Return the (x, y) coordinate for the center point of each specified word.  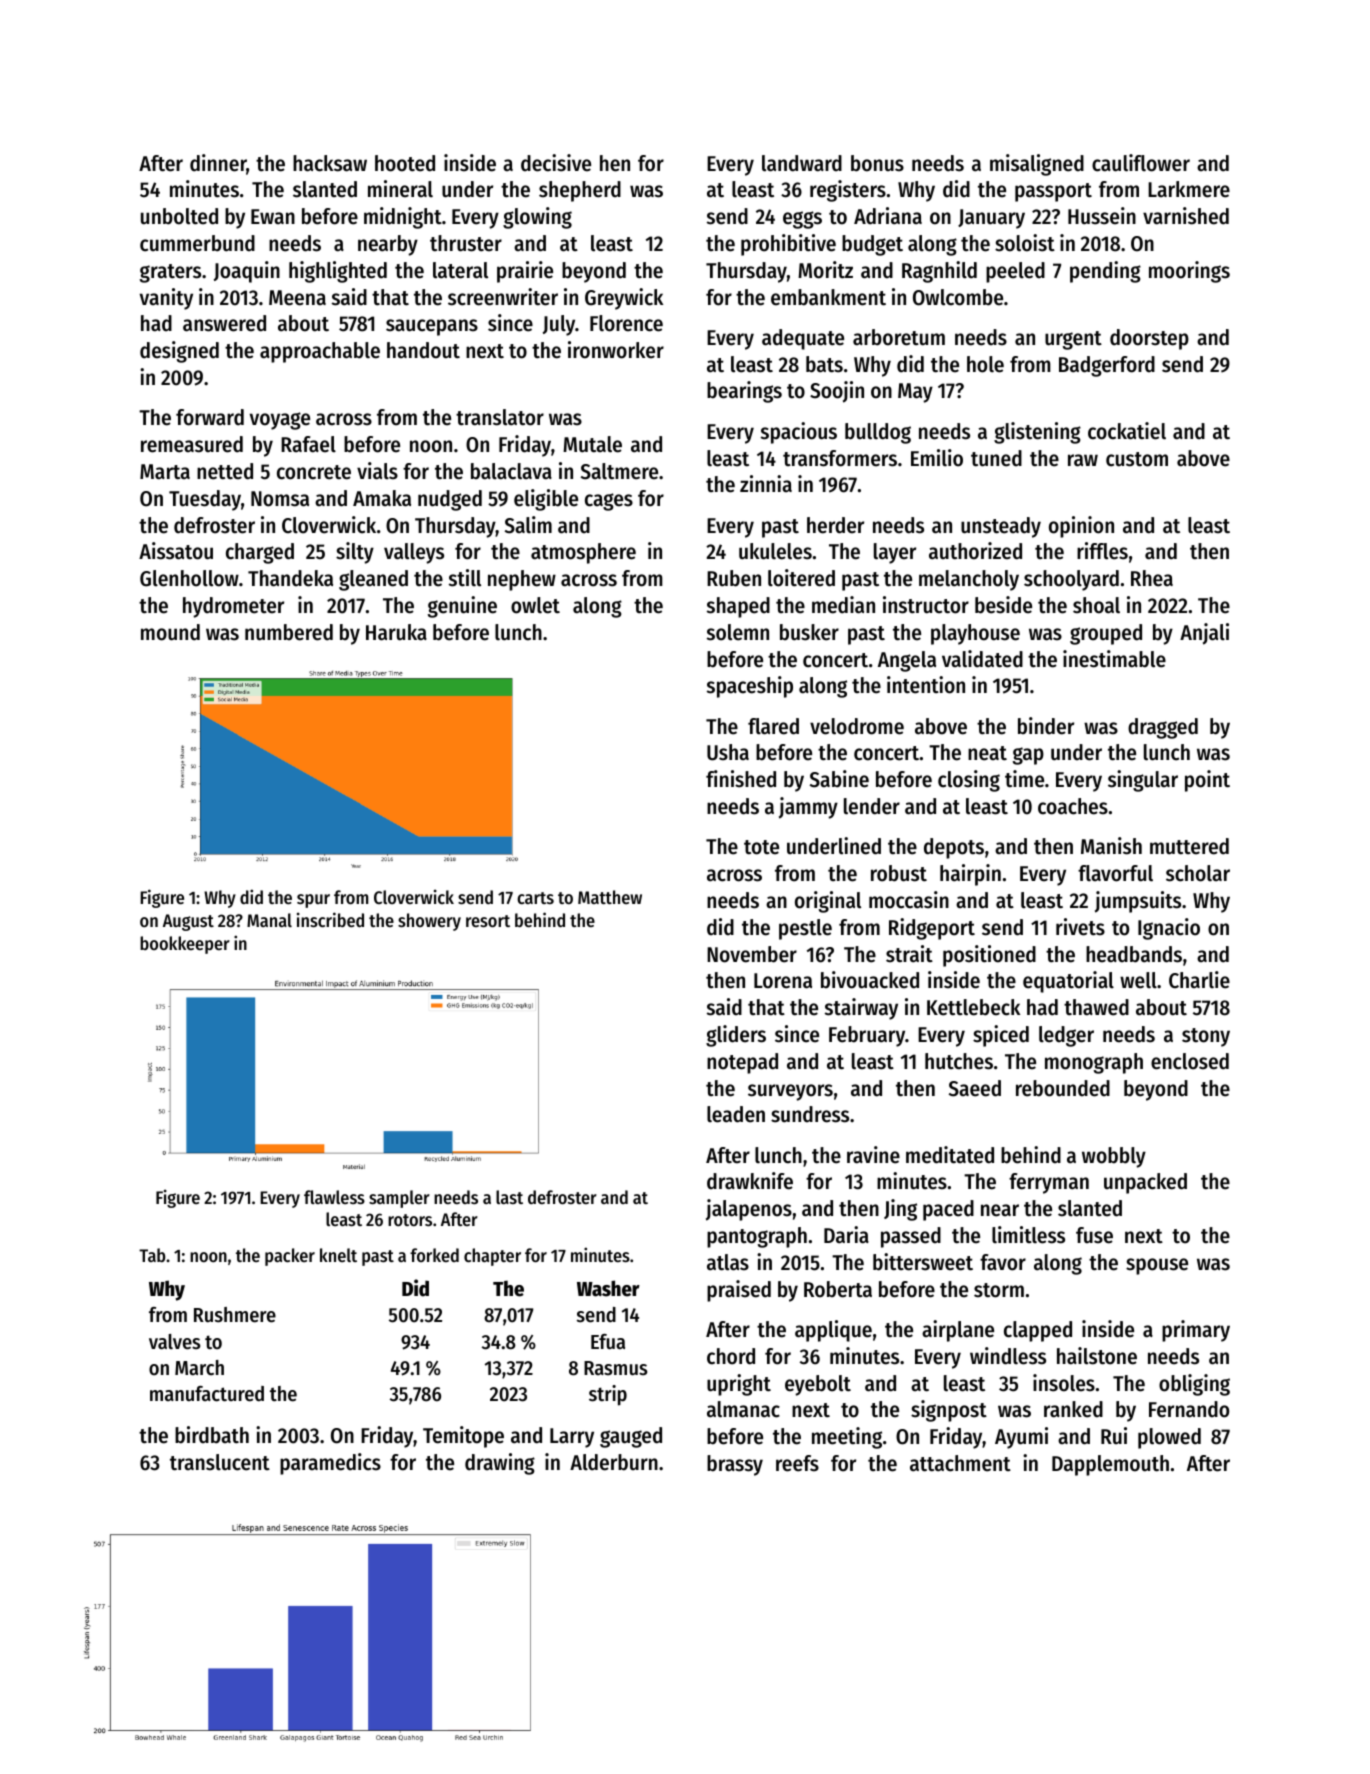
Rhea (1152, 578)
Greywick (624, 299)
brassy (735, 1465)
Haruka (396, 632)
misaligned (1037, 165)
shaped (738, 607)
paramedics (330, 1464)
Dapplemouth (1110, 1465)
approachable (320, 352)
